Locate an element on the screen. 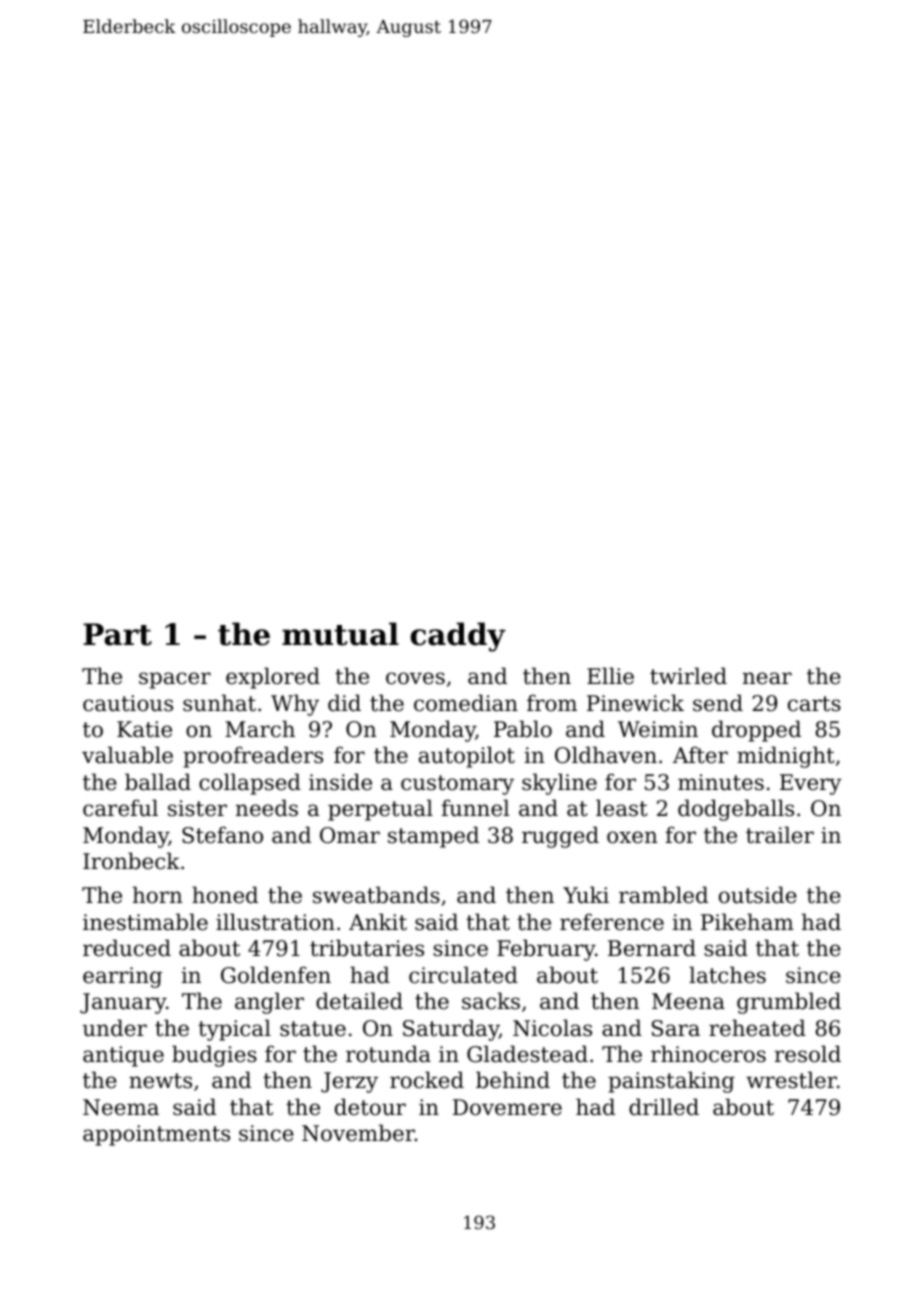 This screenshot has height=1311, width=924. caddy is located at coordinates (458, 637).
